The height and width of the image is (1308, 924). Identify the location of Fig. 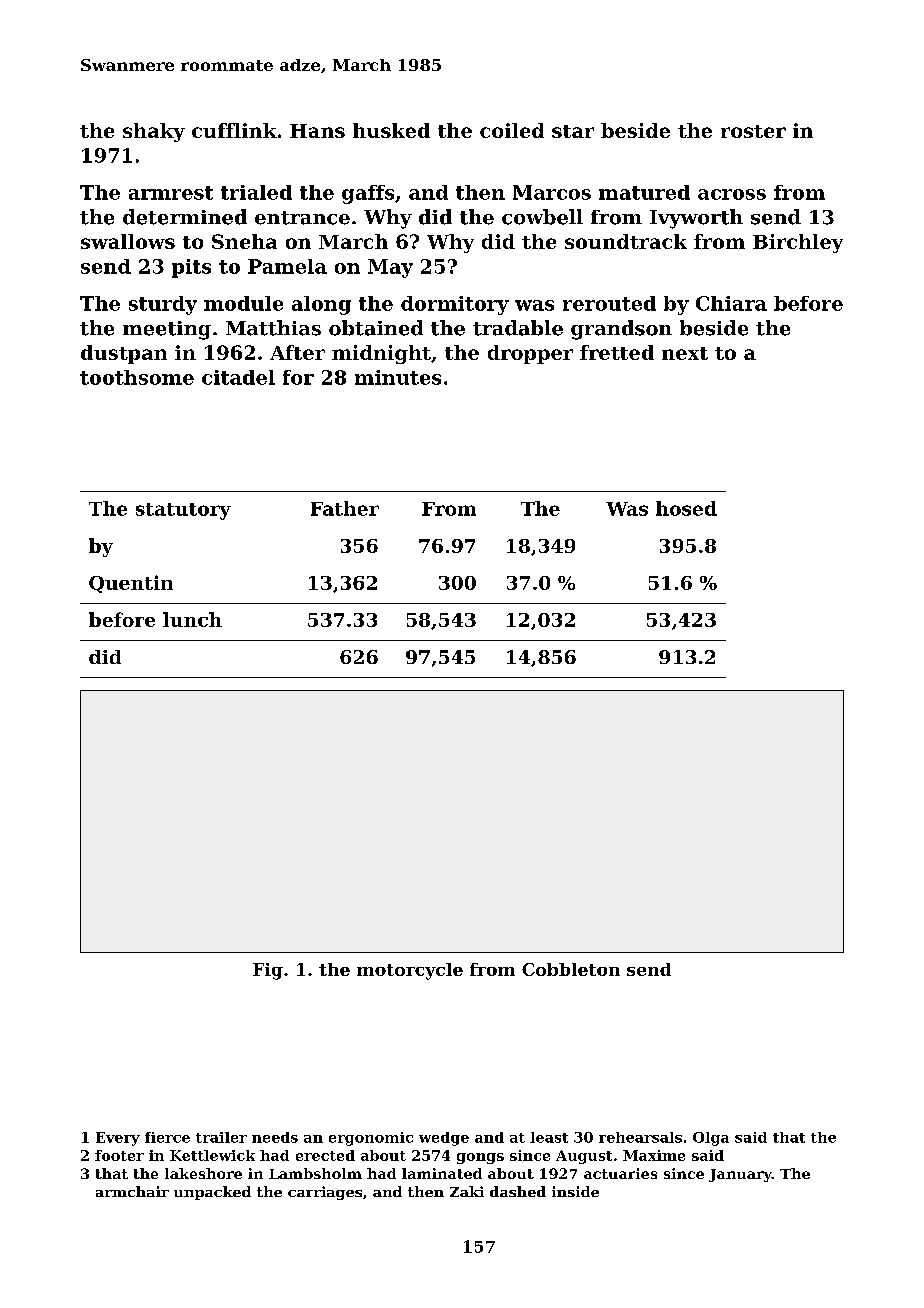
(268, 971).
